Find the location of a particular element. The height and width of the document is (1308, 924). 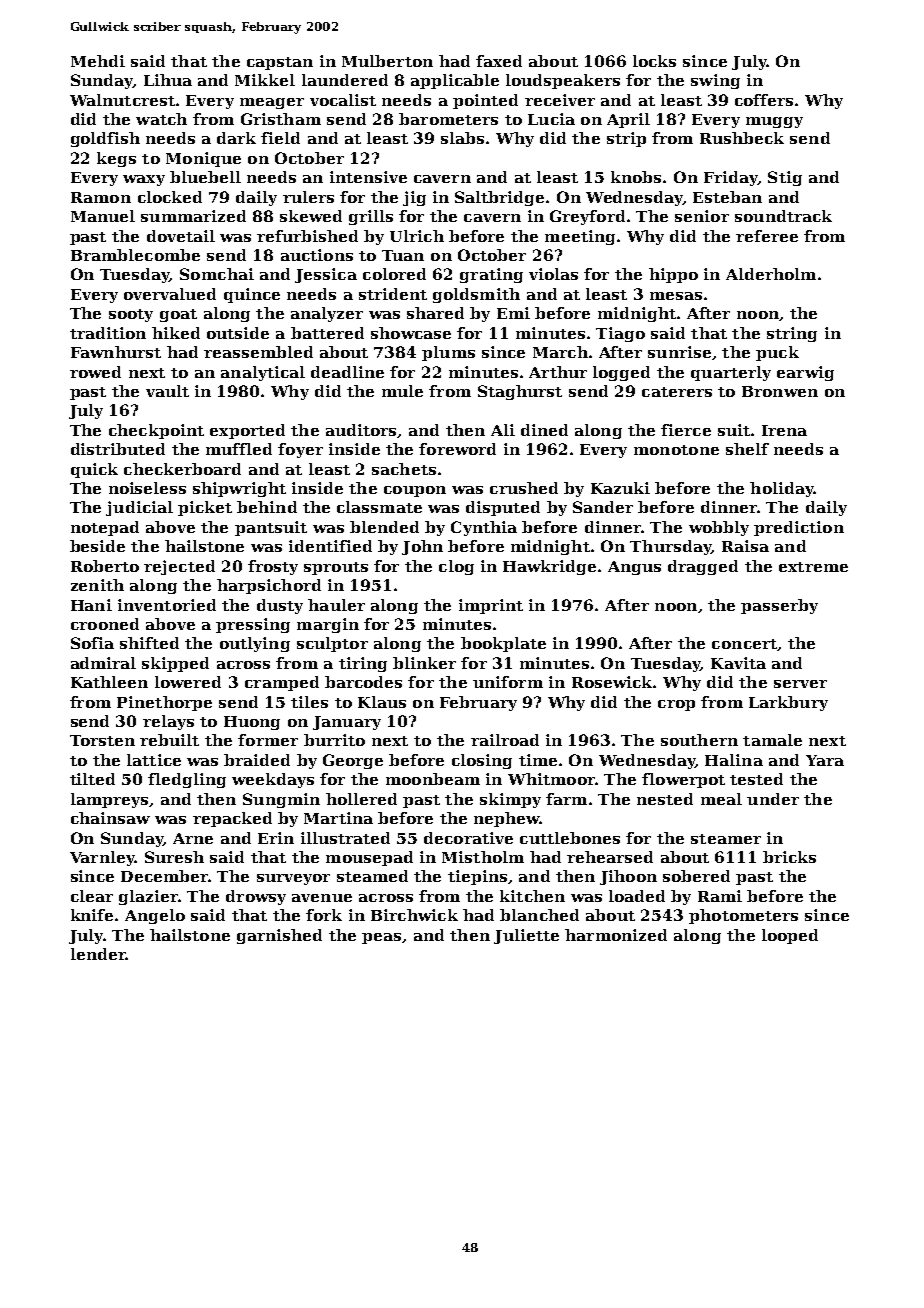

bookplate is located at coordinates (503, 644).
